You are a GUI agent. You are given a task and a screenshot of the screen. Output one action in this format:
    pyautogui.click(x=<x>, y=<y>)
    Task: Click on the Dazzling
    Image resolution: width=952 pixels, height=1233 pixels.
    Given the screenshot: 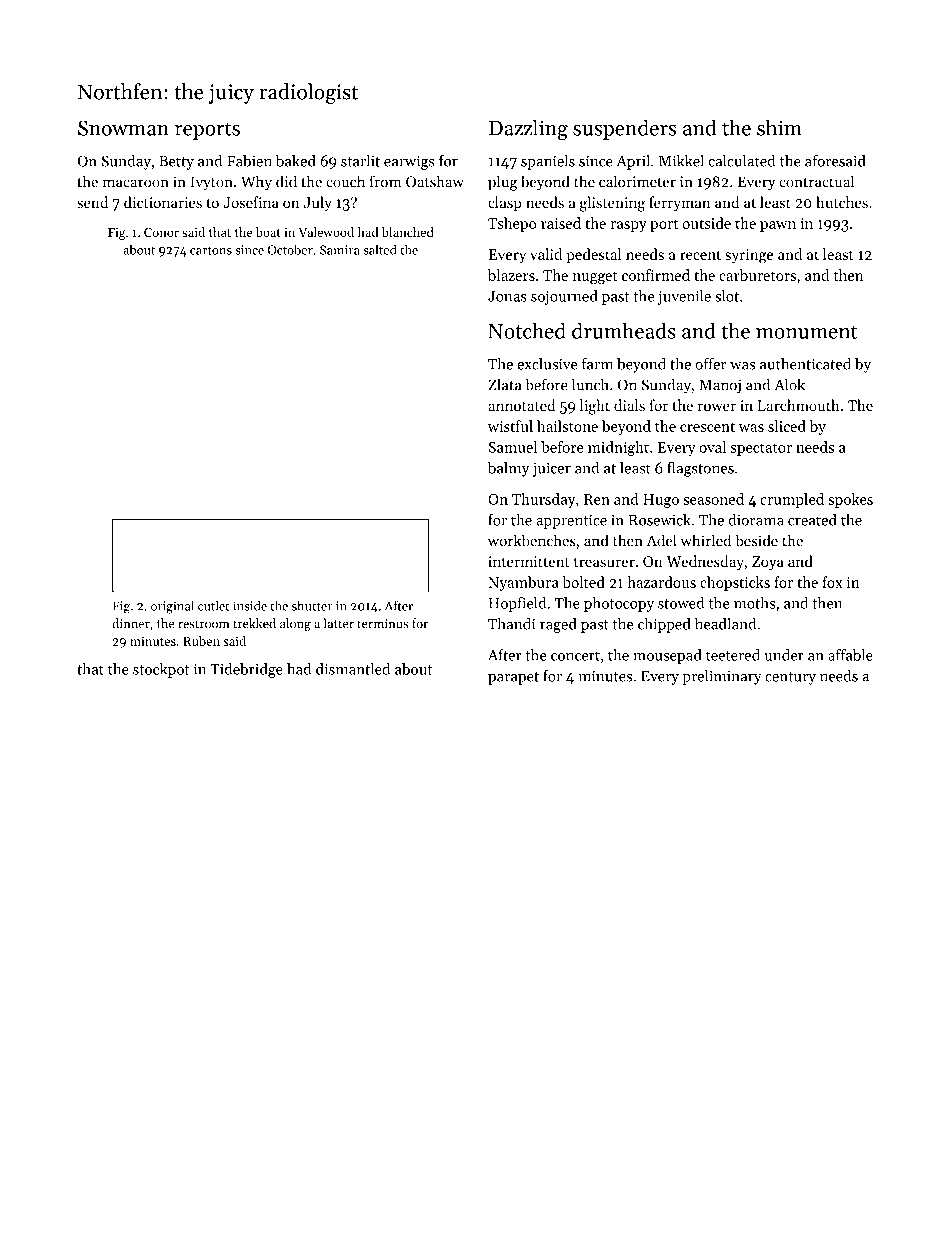 What is the action you would take?
    pyautogui.click(x=528, y=130)
